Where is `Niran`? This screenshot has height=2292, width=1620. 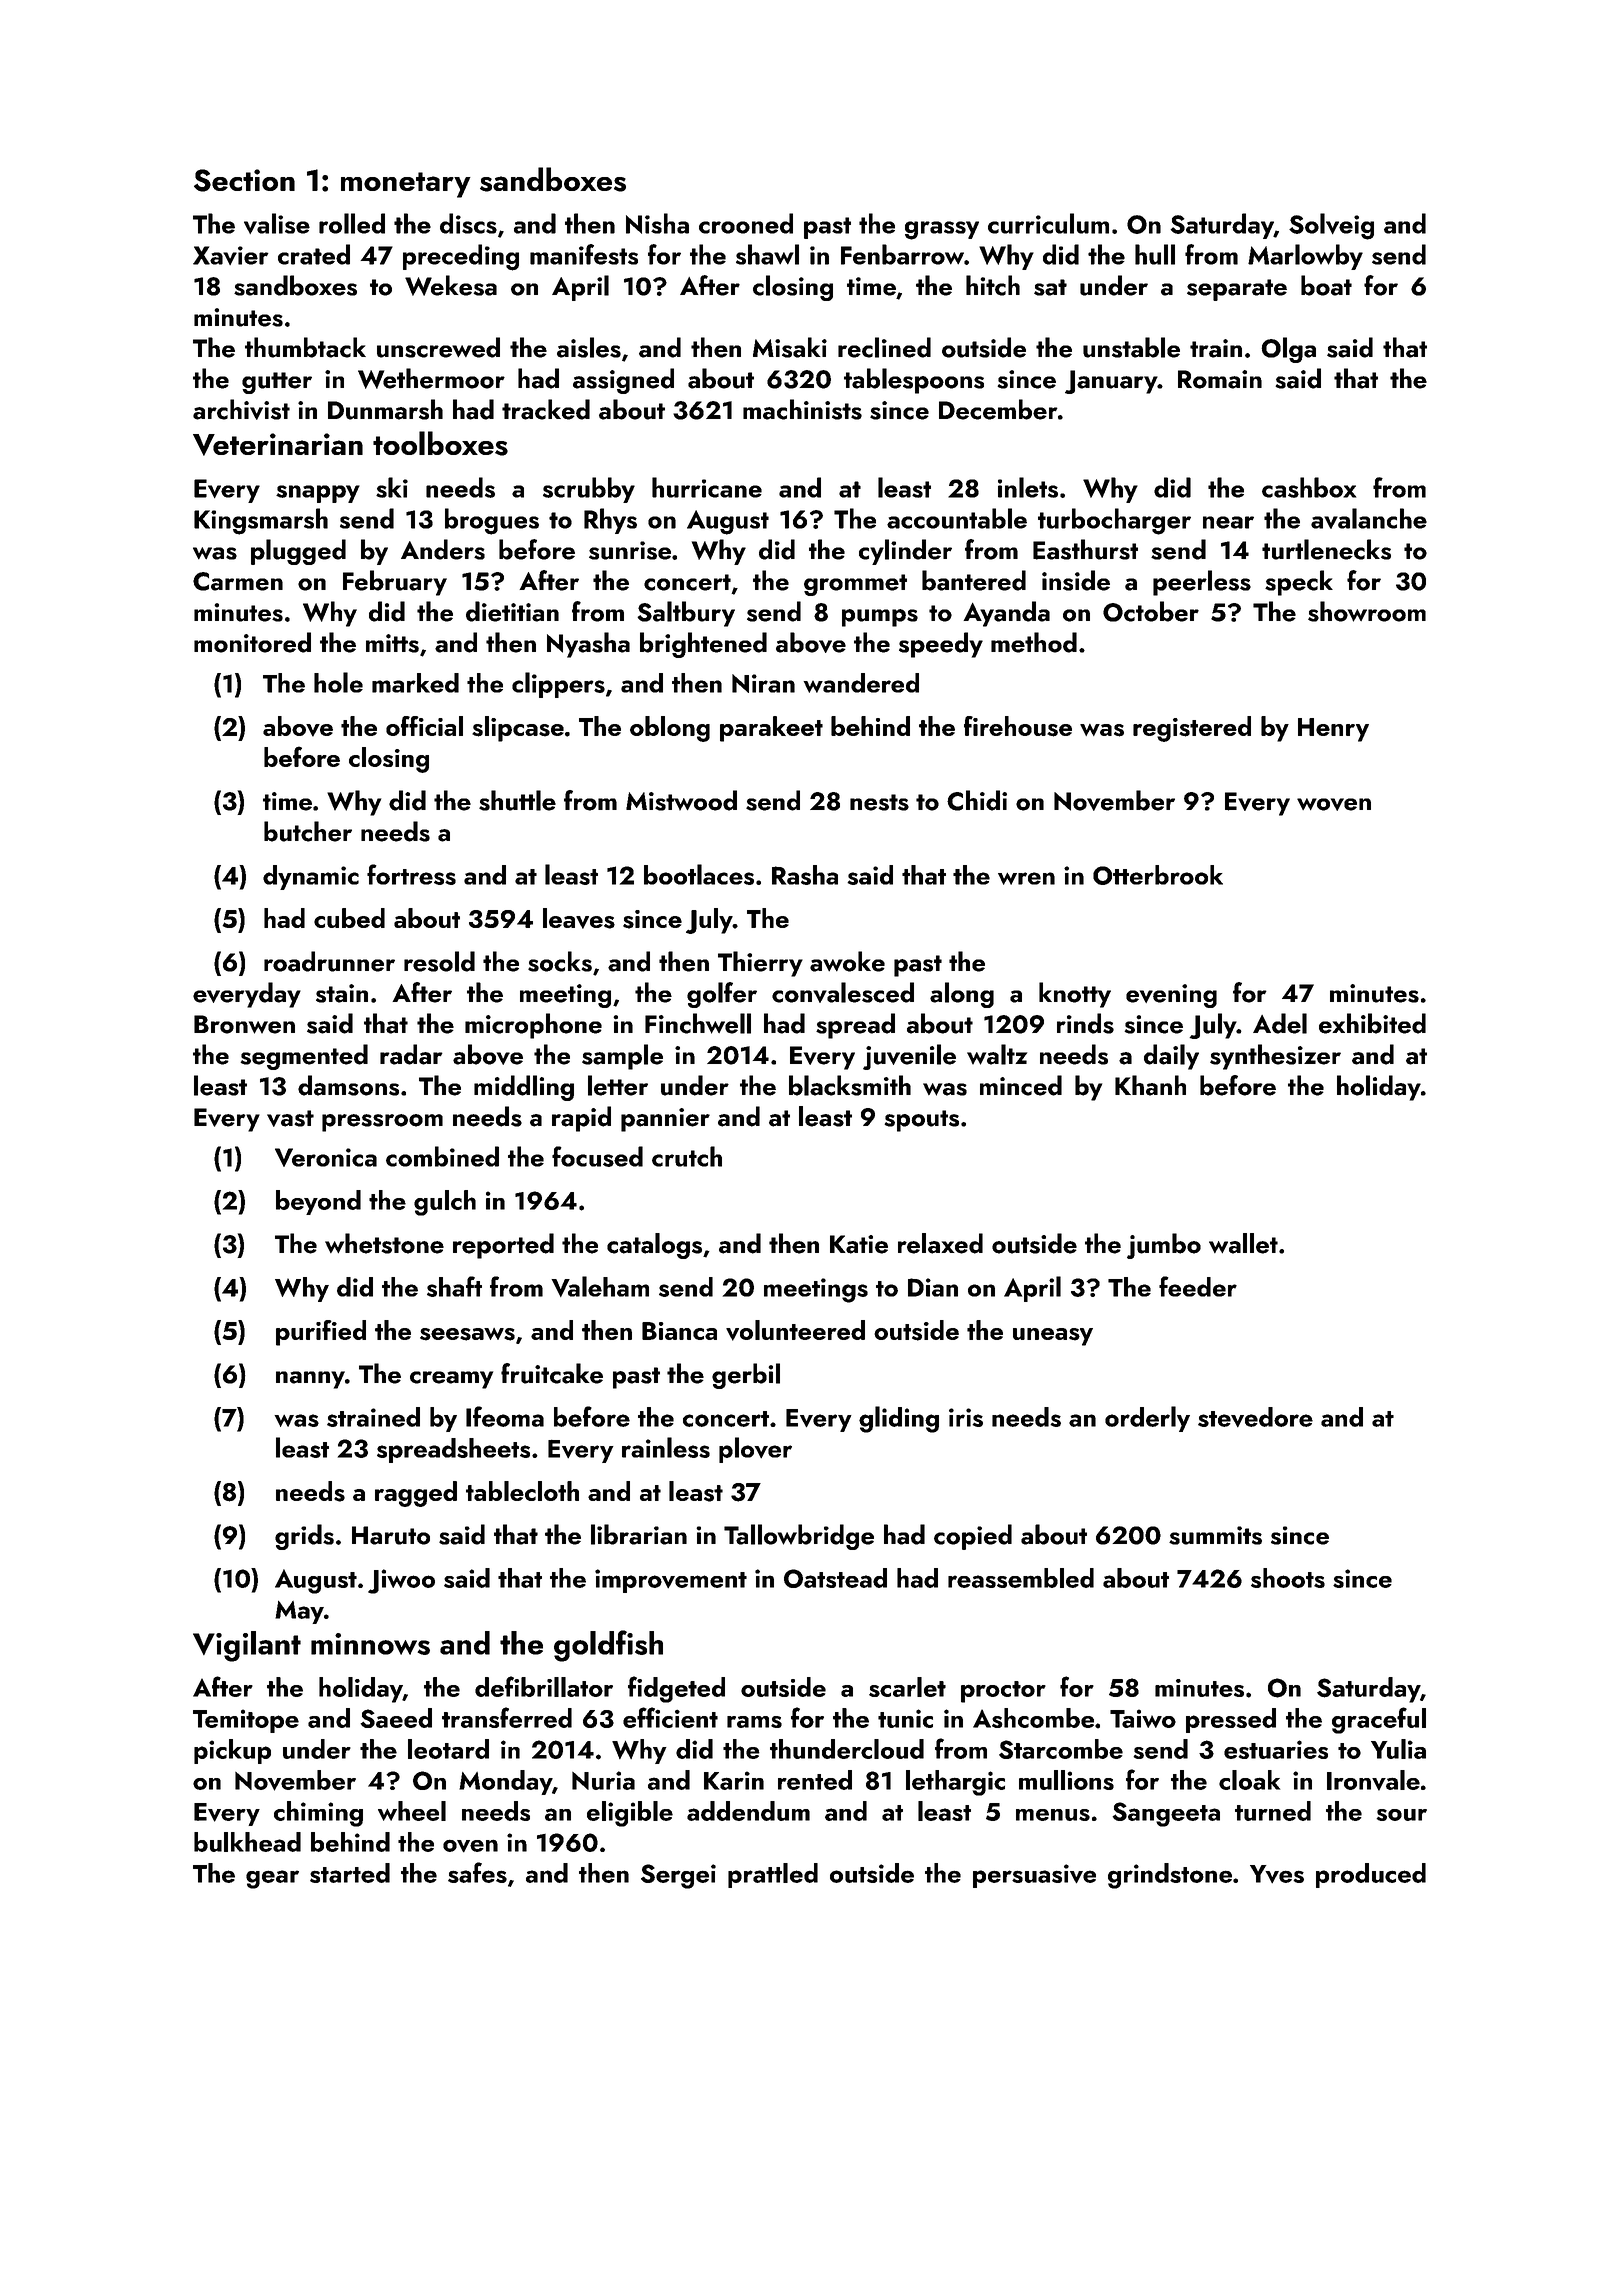
Niran is located at coordinates (763, 683).
